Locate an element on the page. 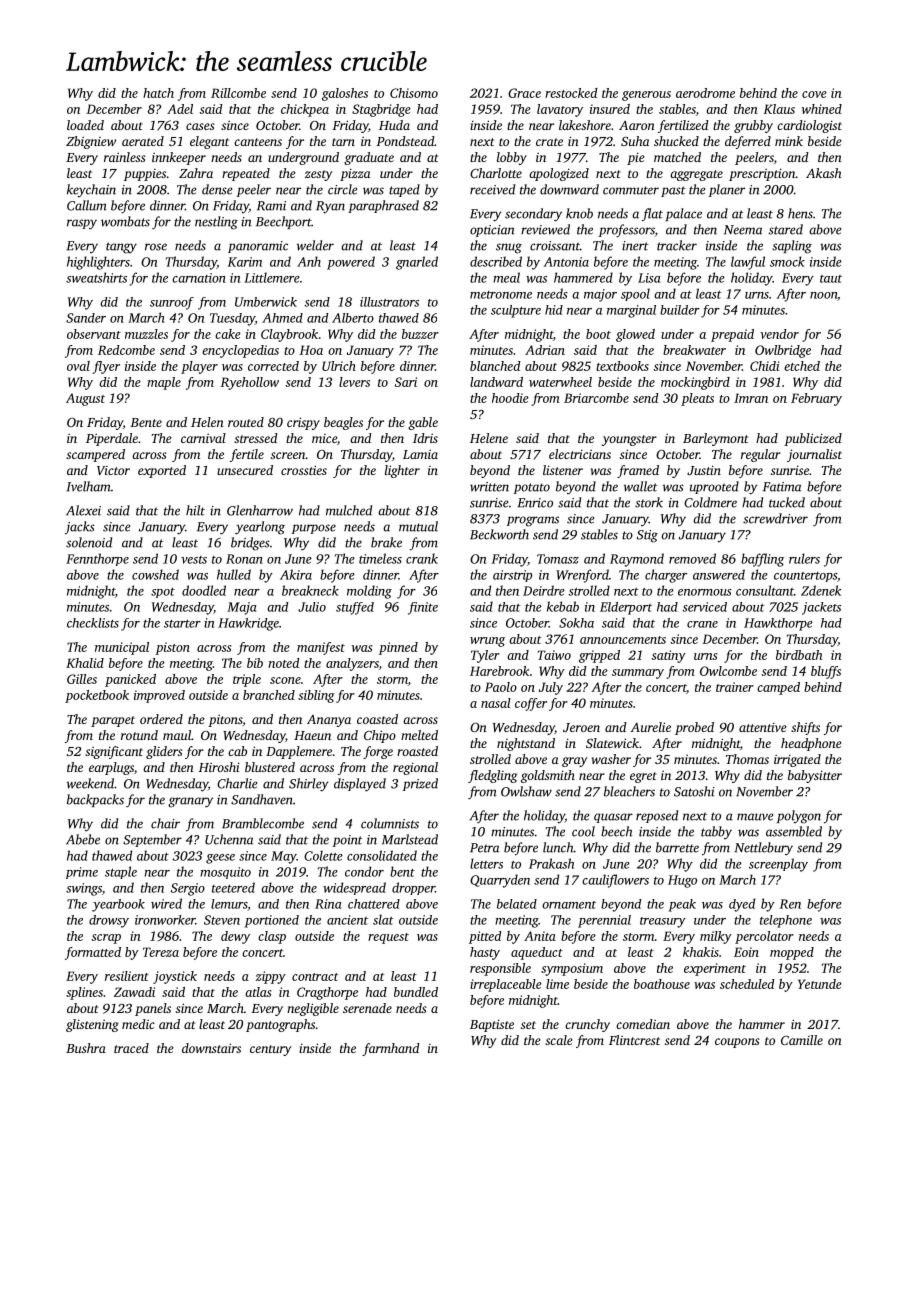 The image size is (908, 1316). displayed is located at coordinates (360, 785).
